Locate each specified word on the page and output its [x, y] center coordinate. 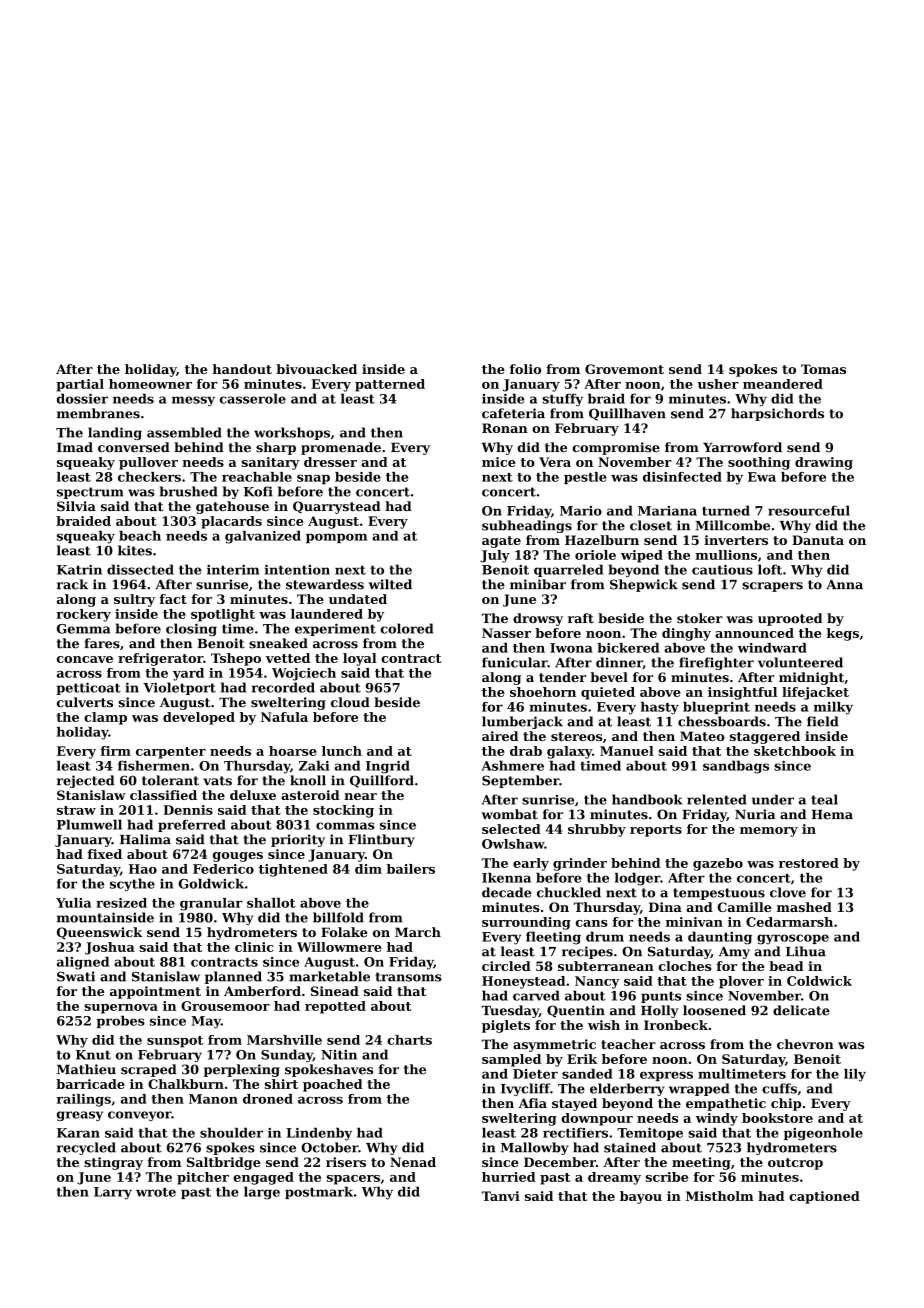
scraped [149, 1070]
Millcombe [732, 525]
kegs [843, 634]
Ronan [505, 428]
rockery [83, 615]
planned [233, 977]
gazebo [718, 864]
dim [368, 869]
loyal [360, 659]
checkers [149, 477]
